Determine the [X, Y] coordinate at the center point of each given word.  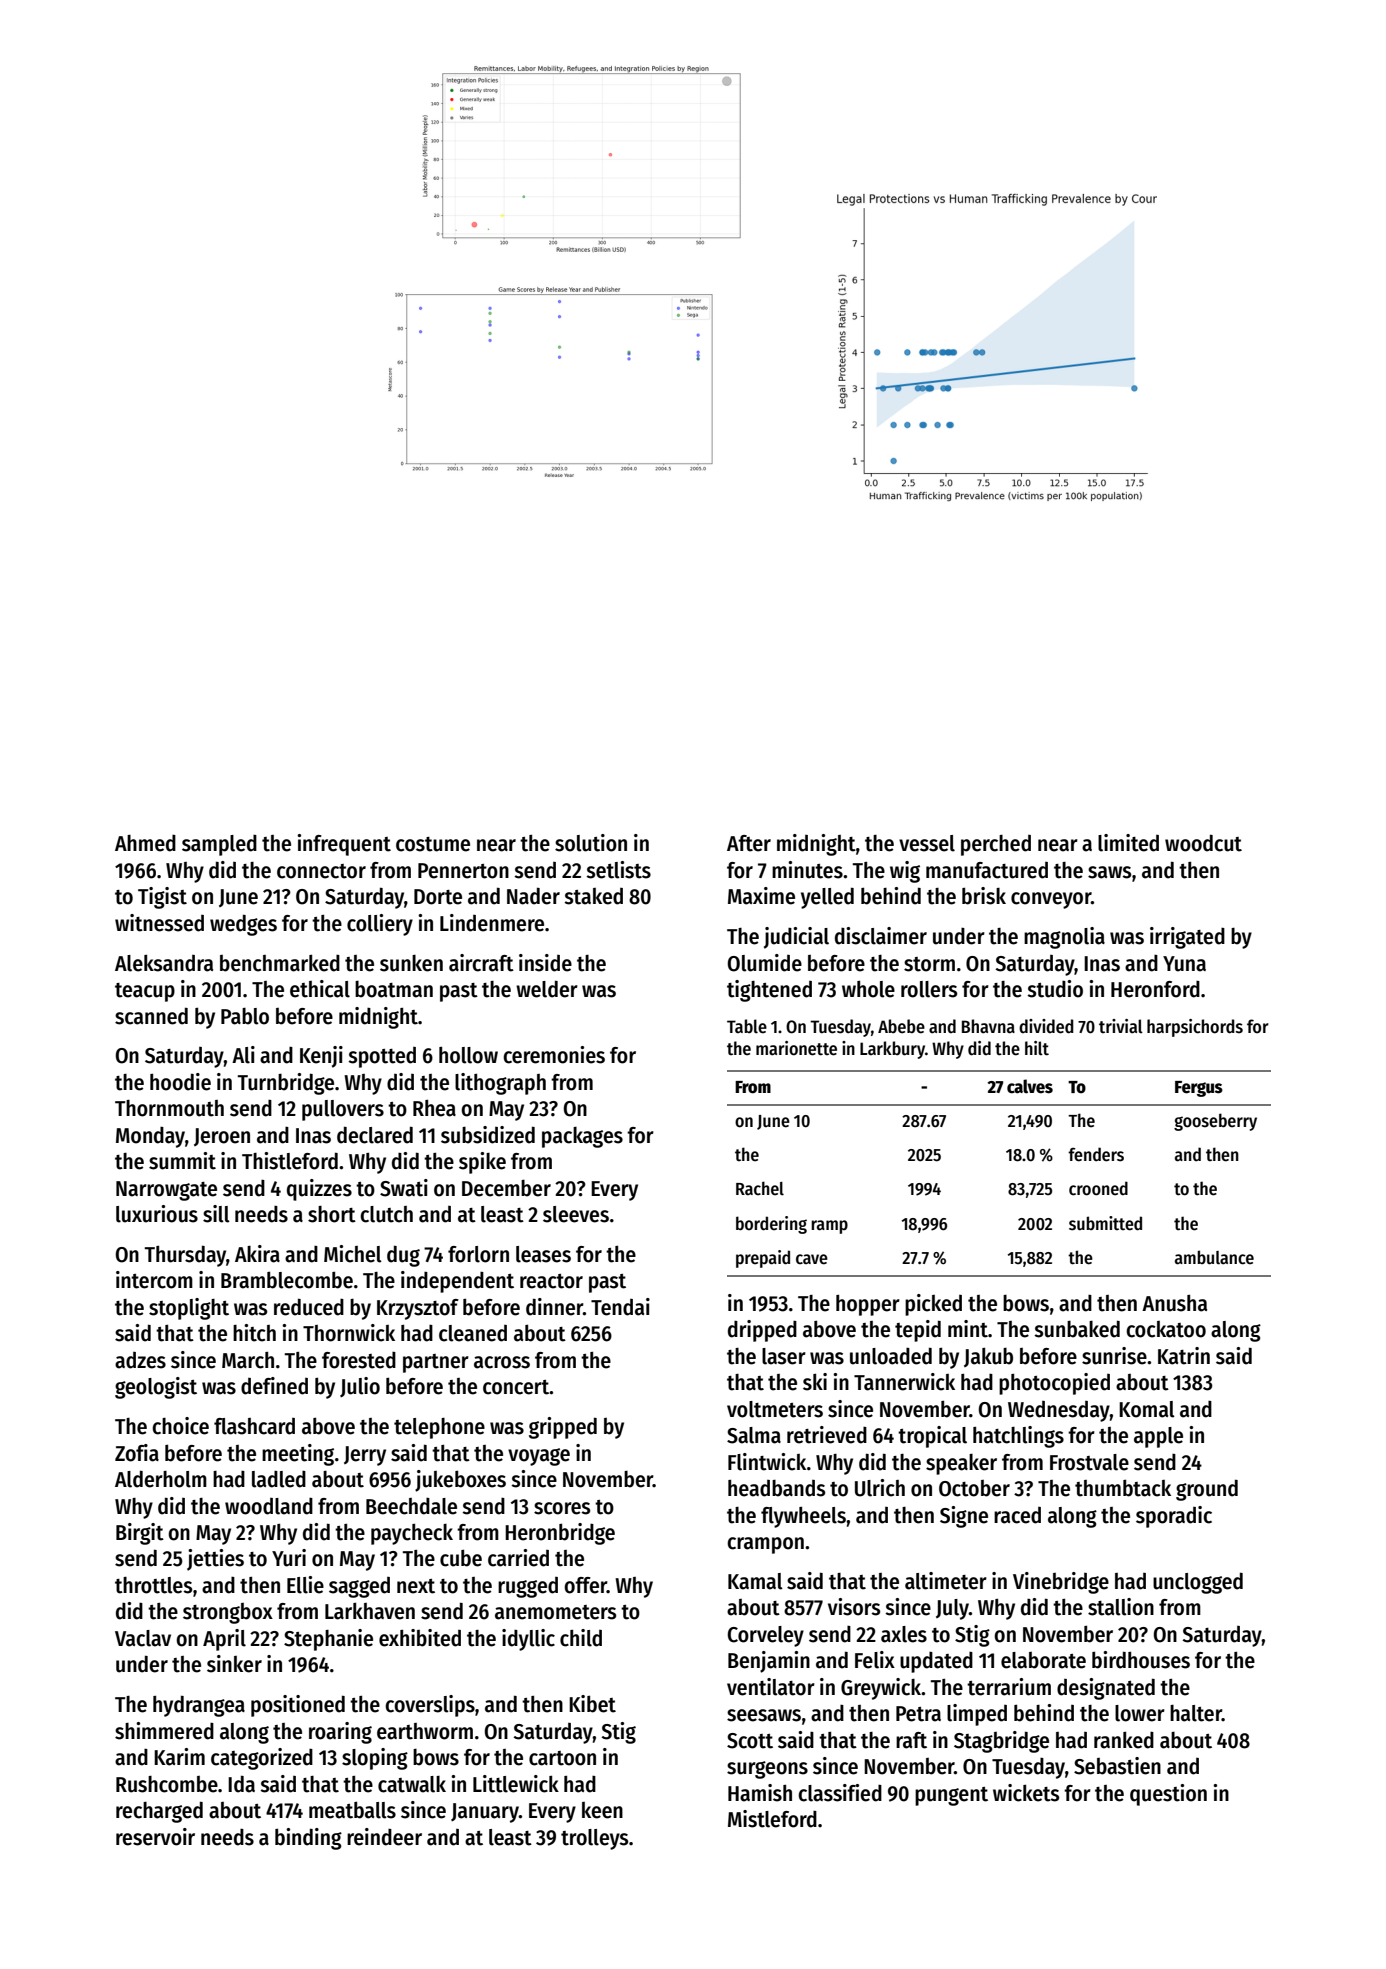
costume [433, 844]
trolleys [594, 1839]
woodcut [1203, 843]
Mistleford [772, 1819]
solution [591, 843]
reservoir [155, 1837]
